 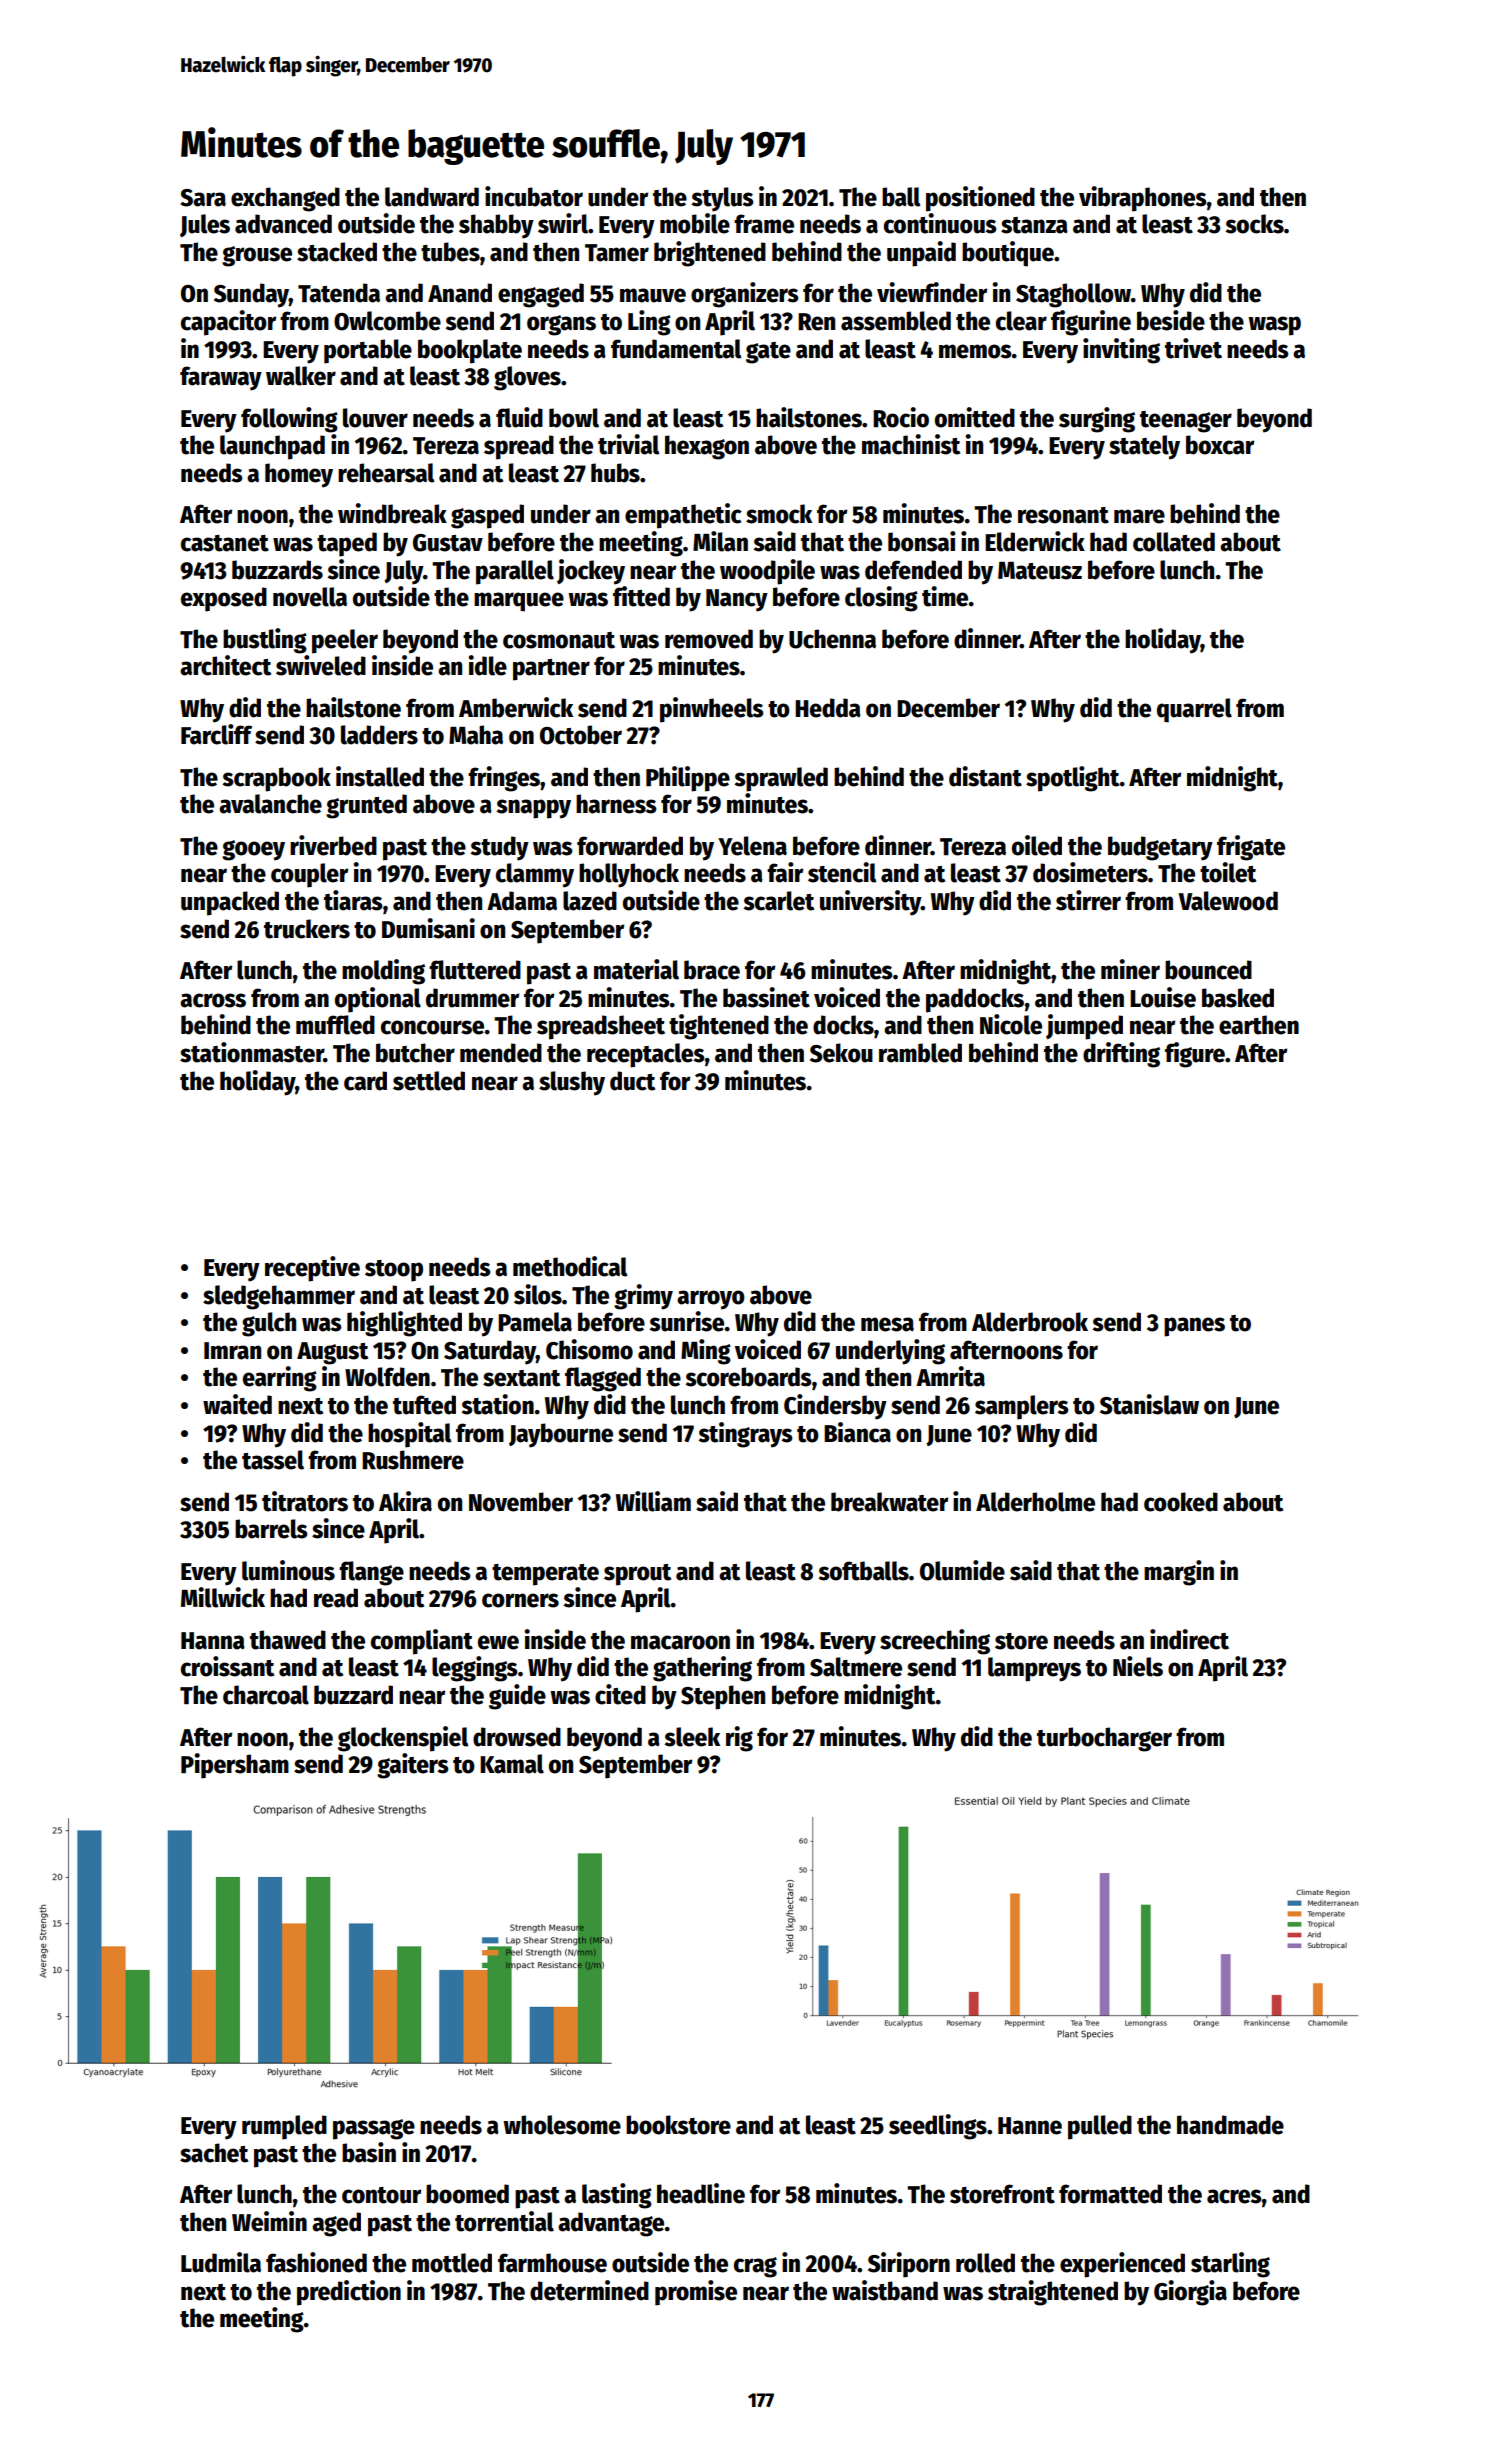 I want to click on William, so click(x=653, y=1501).
